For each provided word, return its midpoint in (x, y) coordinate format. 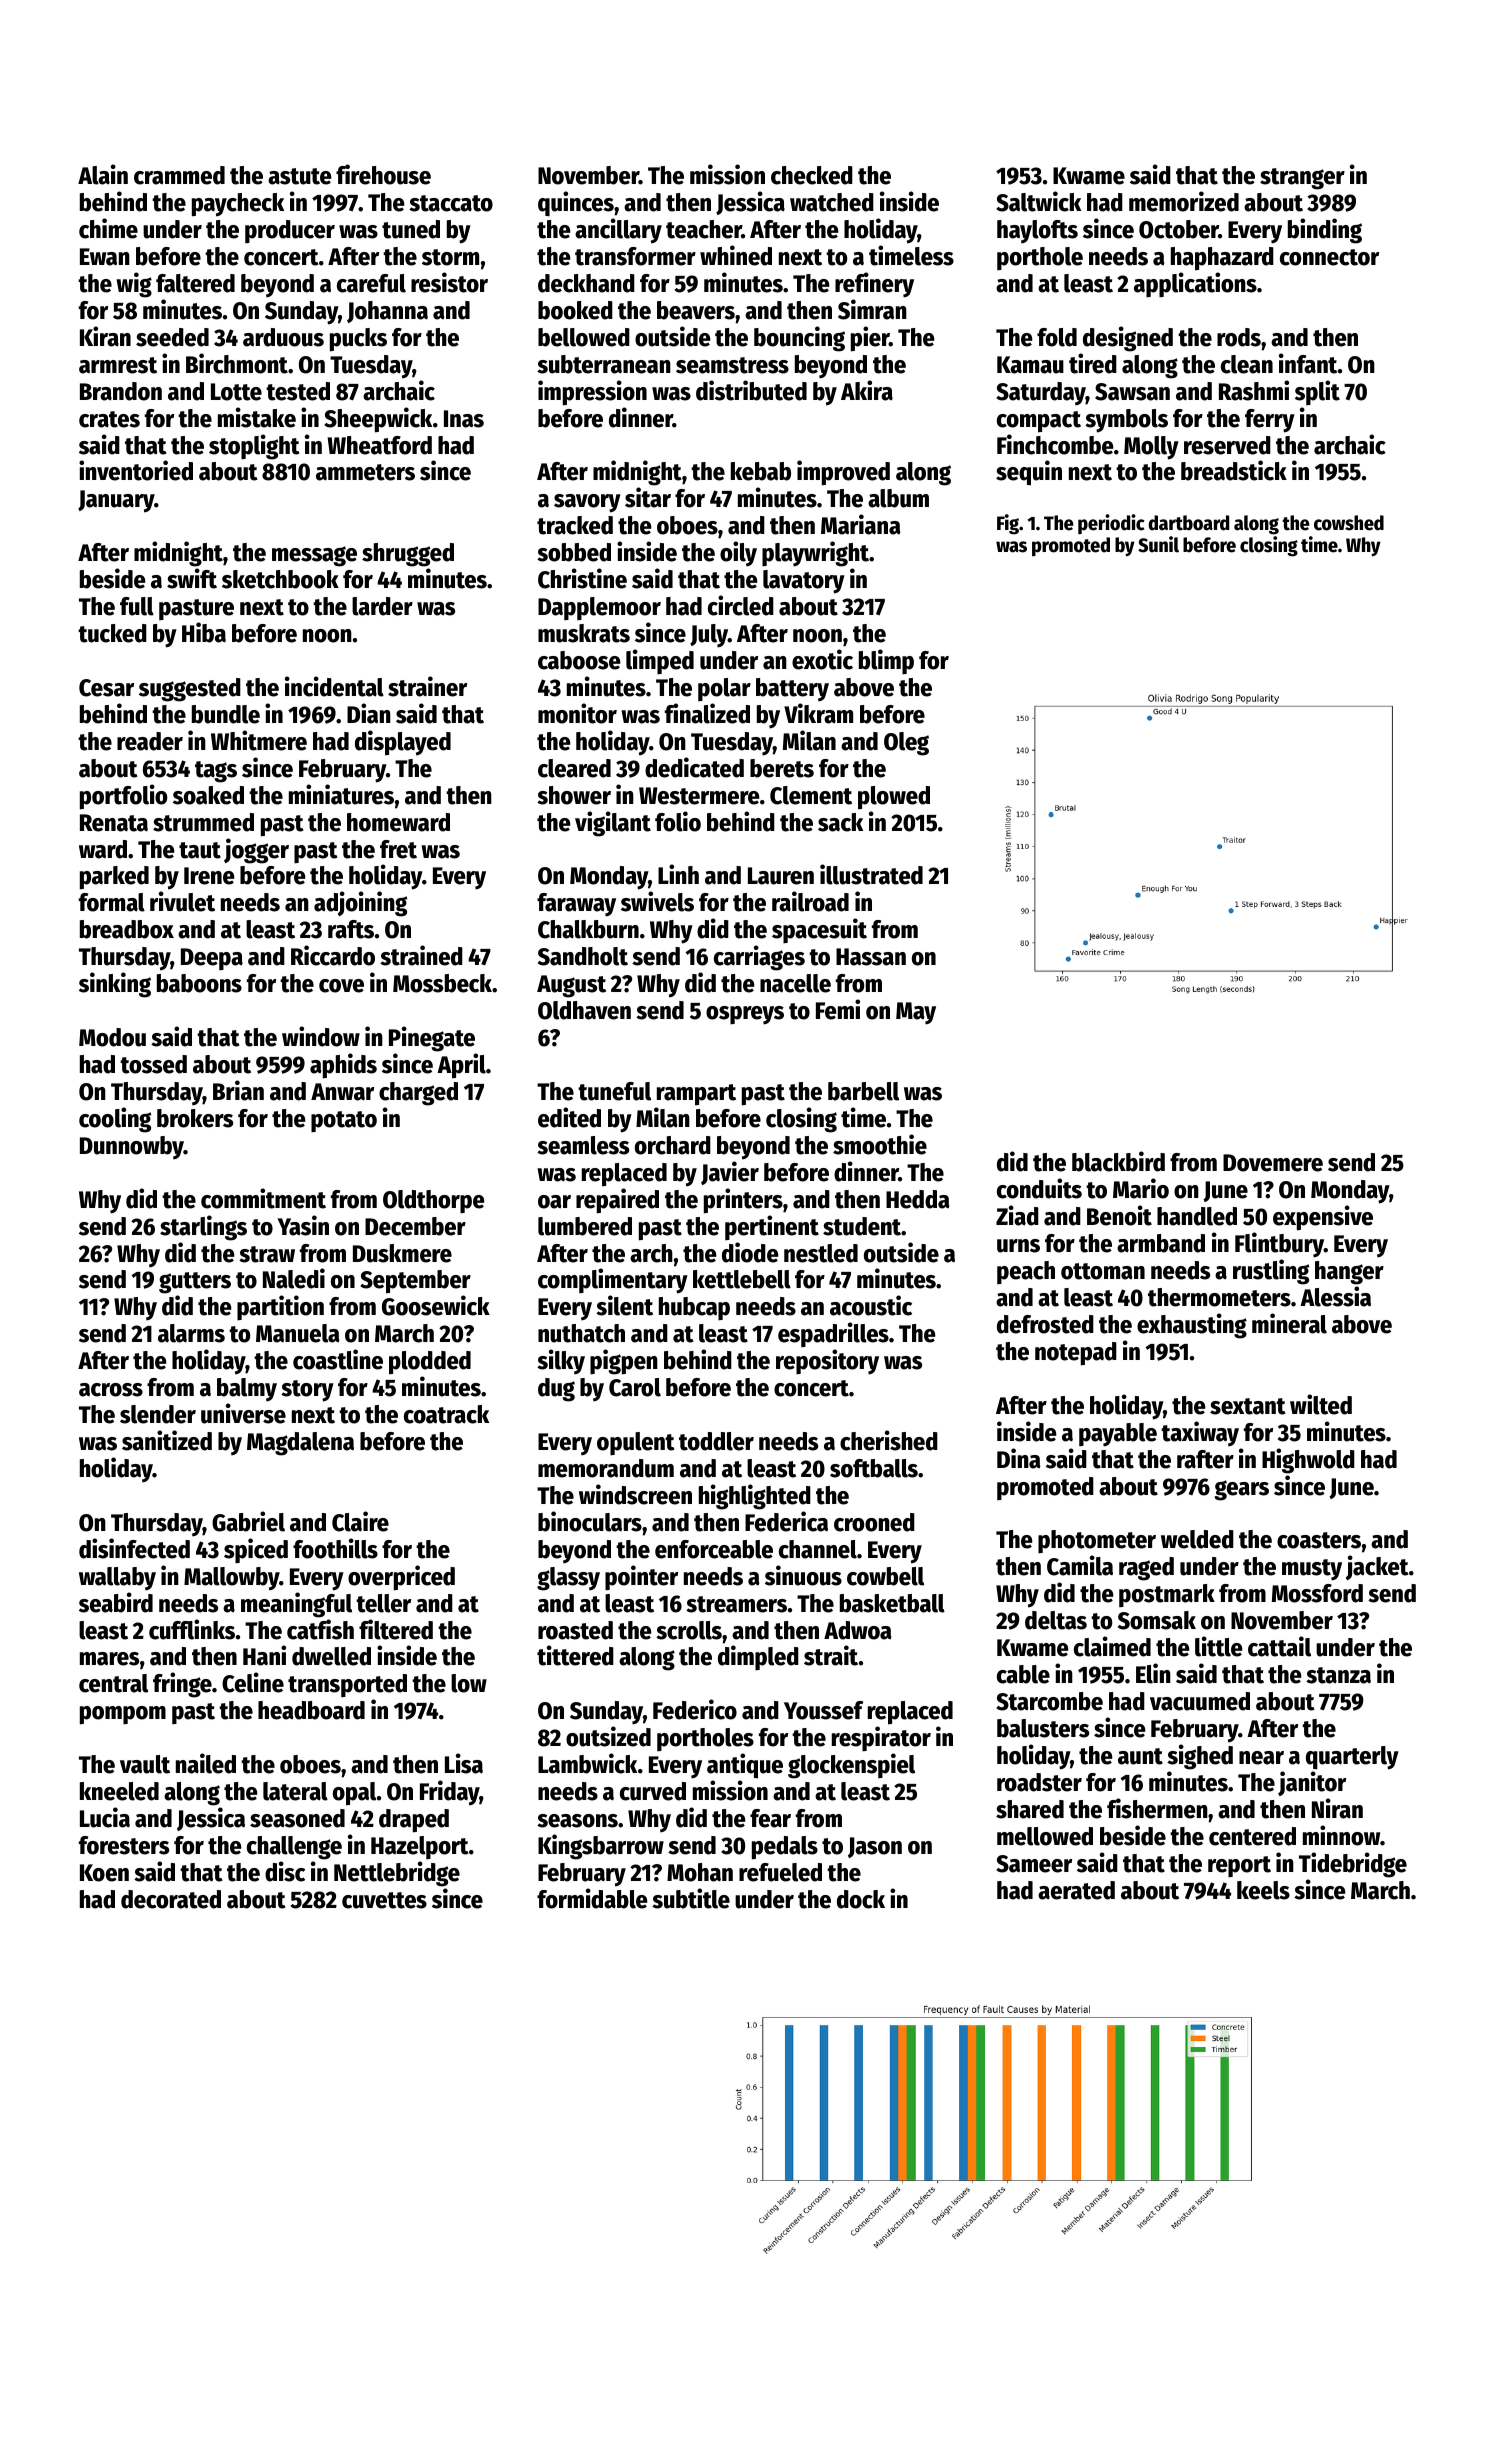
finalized (707, 713)
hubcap (694, 1308)
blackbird (1118, 1161)
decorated (171, 1899)
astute (300, 176)
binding (1325, 231)
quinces (576, 203)
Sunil (1158, 544)
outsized (608, 1736)
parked (114, 878)
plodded (430, 1363)
